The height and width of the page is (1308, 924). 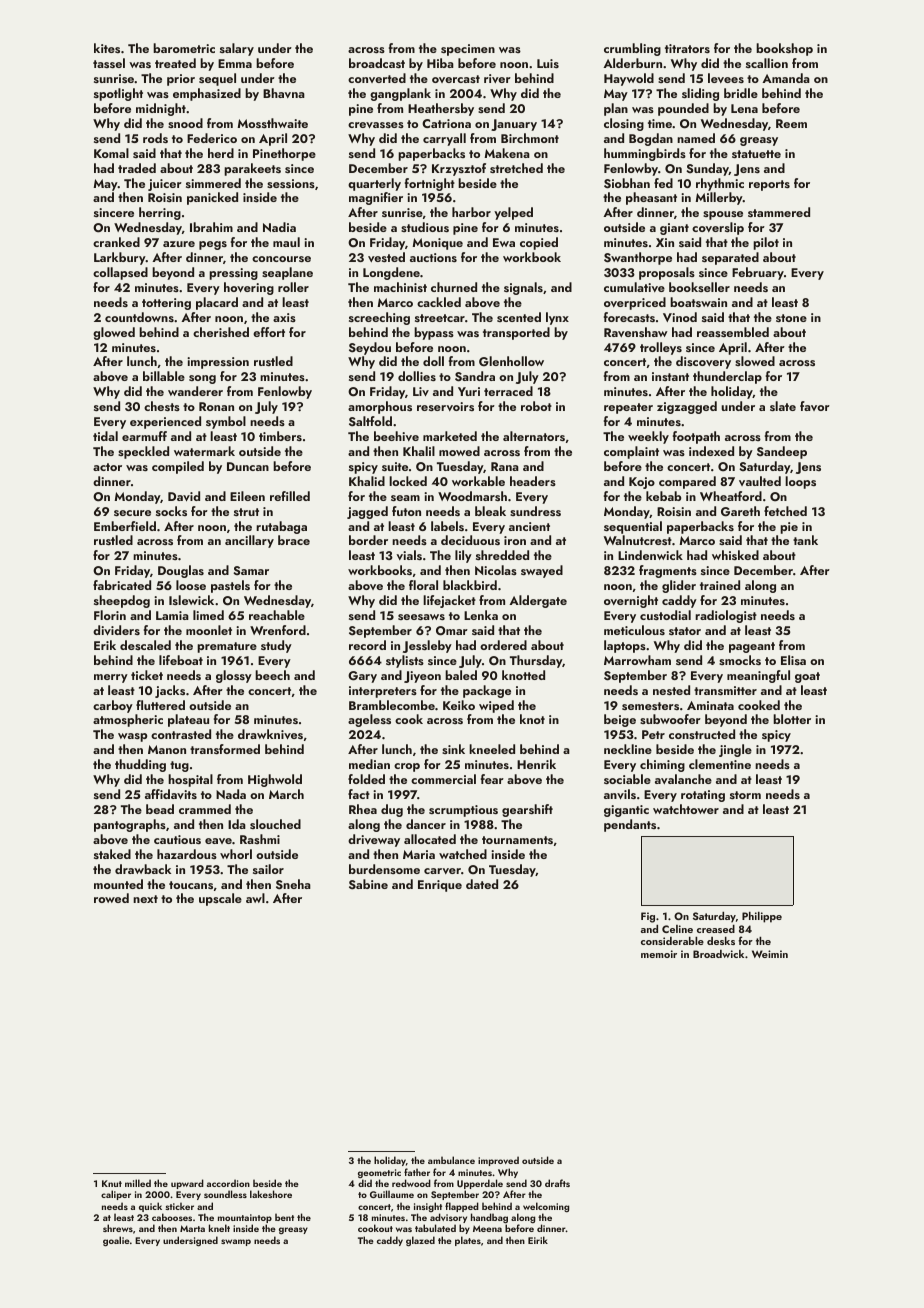 What do you see at coordinates (463, 811) in the page?
I see `scrumptious` at bounding box center [463, 811].
